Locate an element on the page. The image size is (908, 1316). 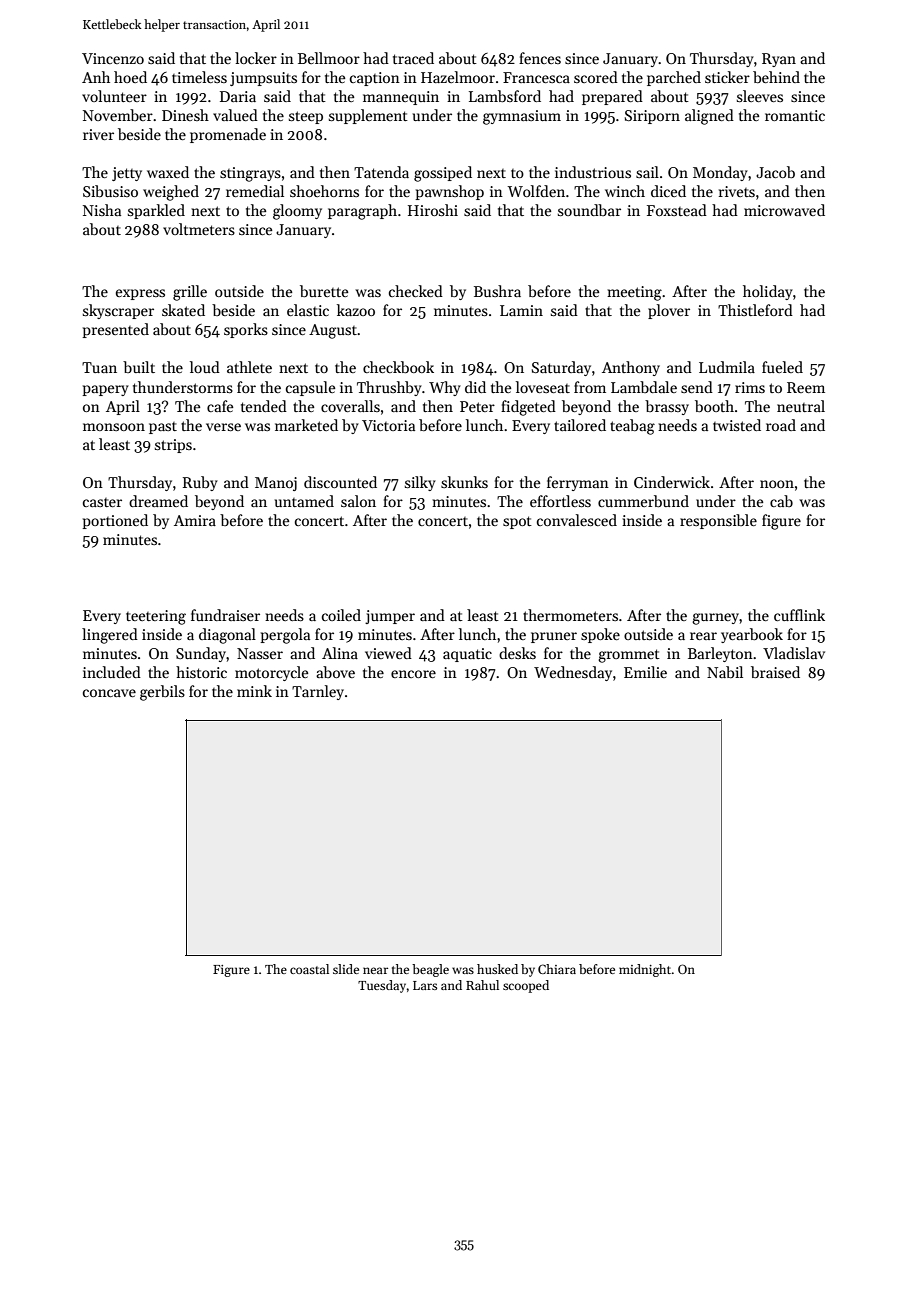
coastal is located at coordinates (309, 969).
